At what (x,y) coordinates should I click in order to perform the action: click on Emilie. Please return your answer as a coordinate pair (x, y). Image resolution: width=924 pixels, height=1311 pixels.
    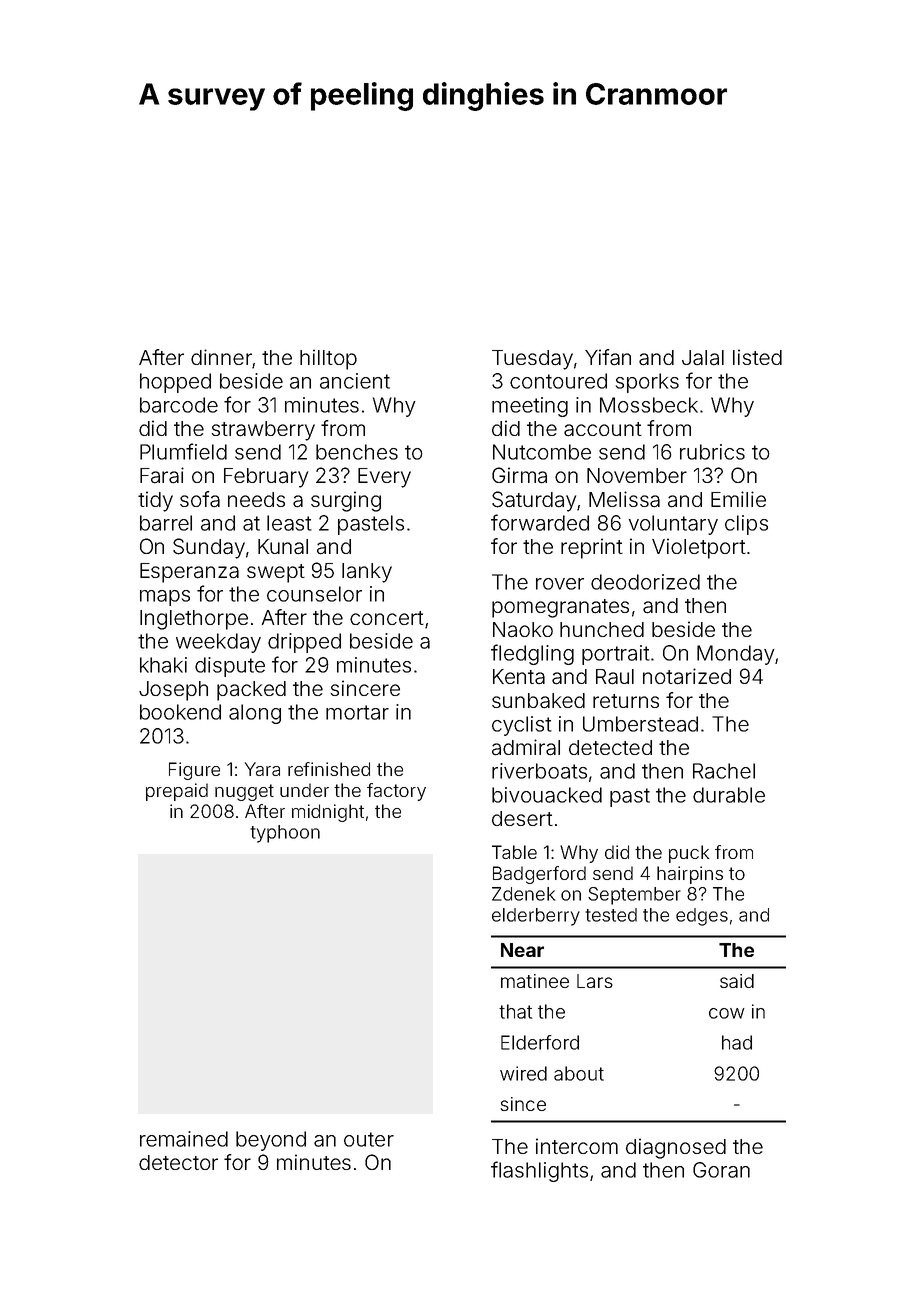
    Looking at the image, I should click on (738, 499).
